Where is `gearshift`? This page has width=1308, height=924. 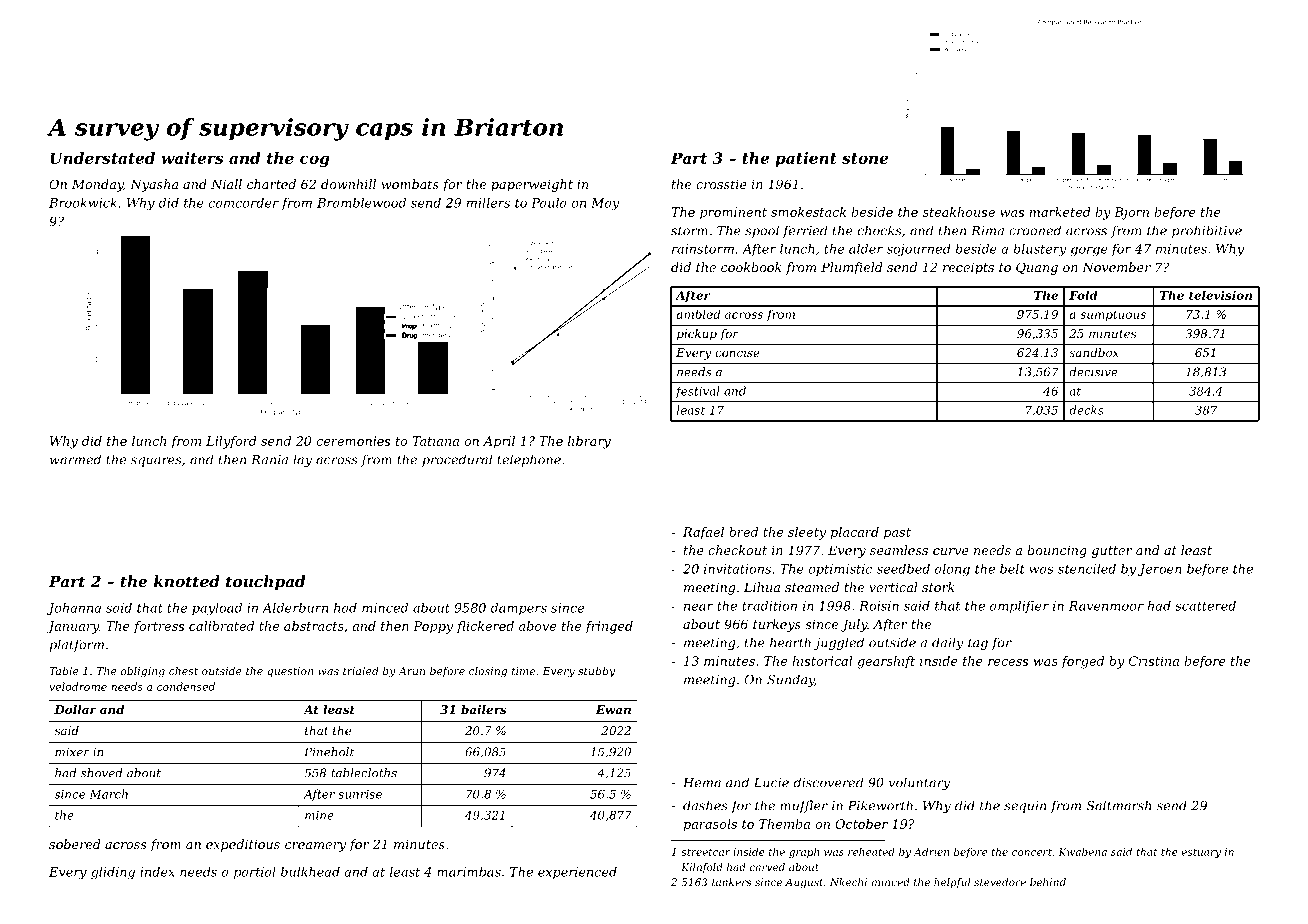
gearshift is located at coordinates (886, 662).
